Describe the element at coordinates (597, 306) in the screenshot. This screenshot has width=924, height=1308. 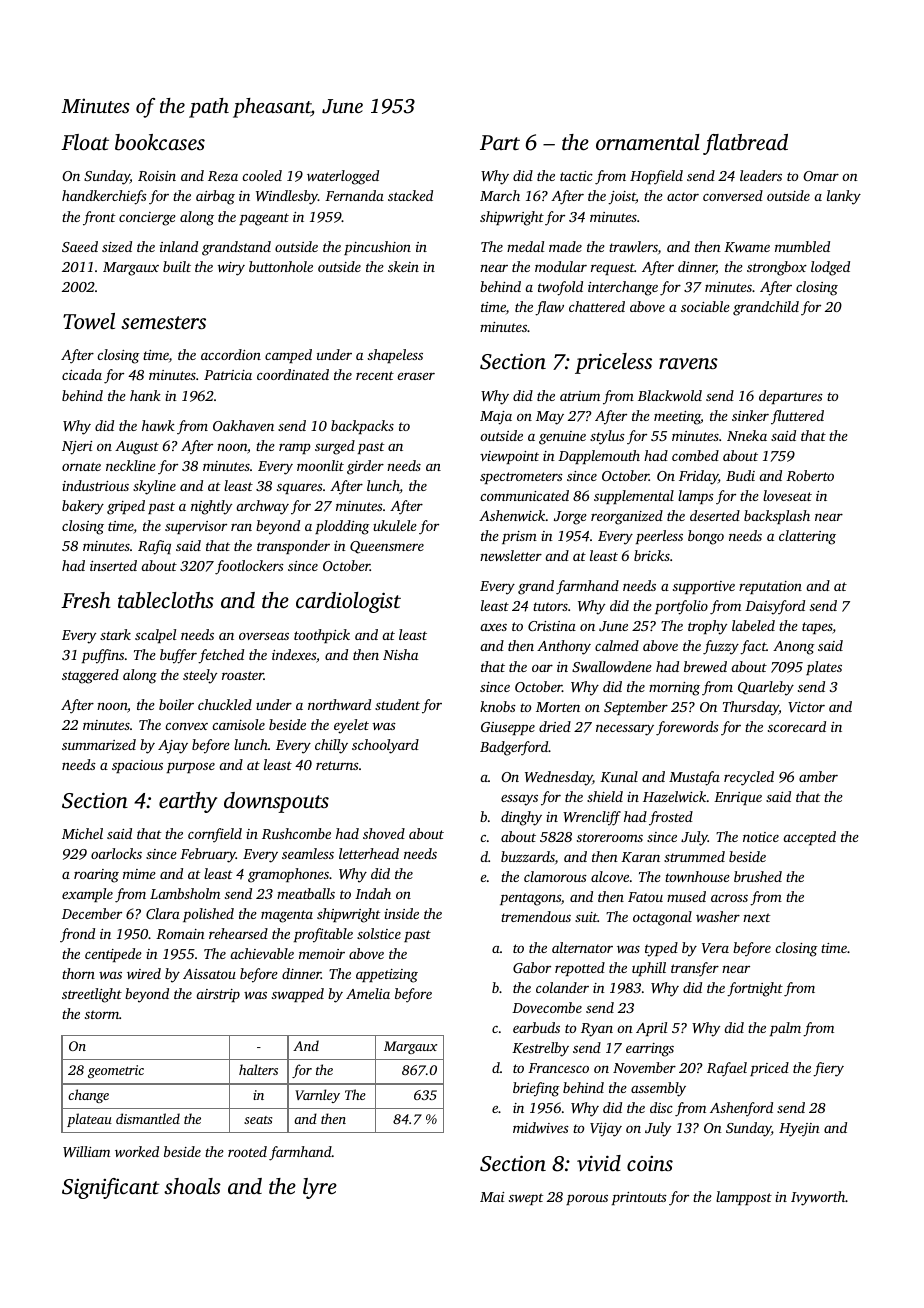
I see `chattered` at that location.
